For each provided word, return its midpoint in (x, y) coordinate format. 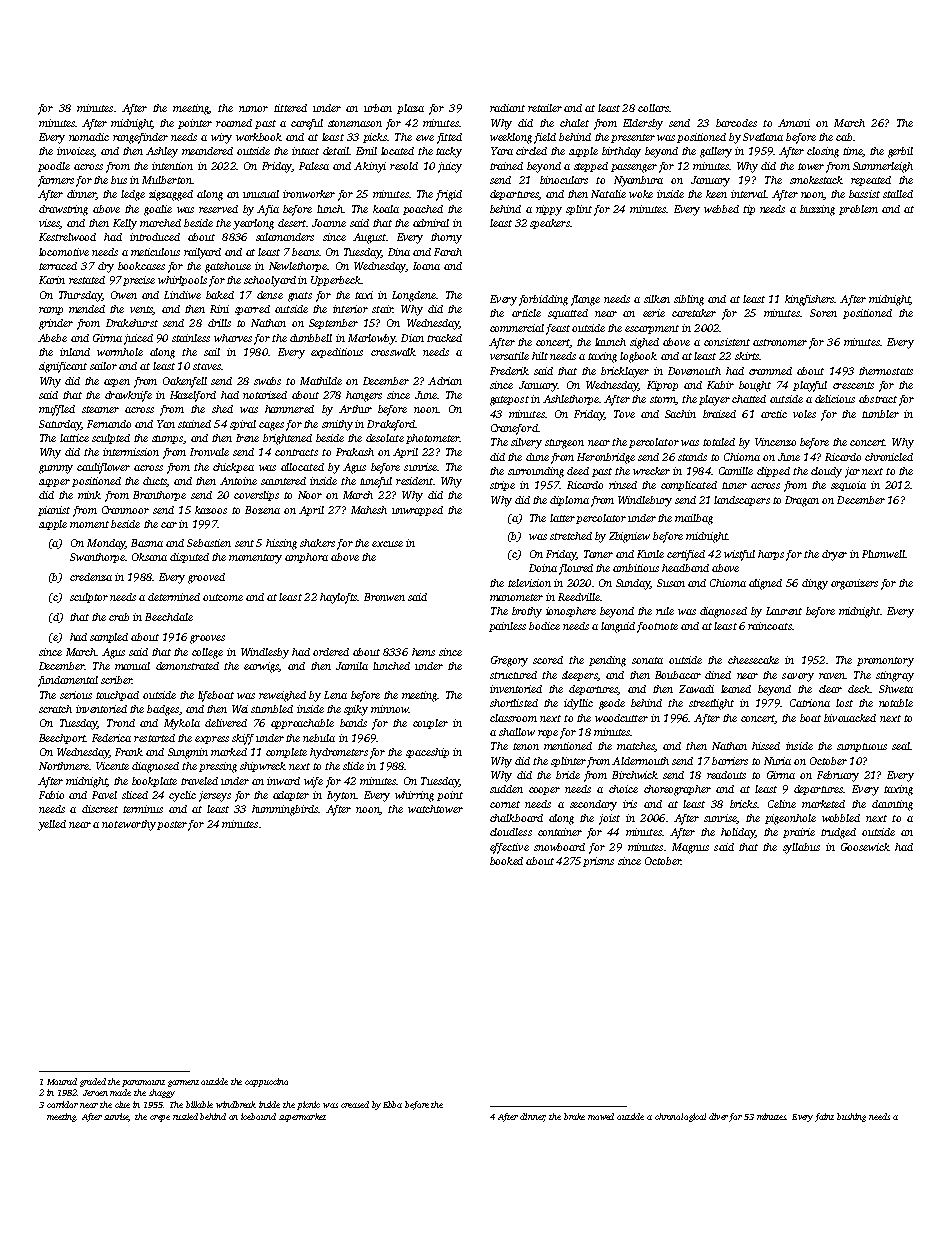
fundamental (68, 681)
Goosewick (865, 847)
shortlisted (514, 703)
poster (172, 825)
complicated (689, 486)
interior (350, 309)
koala (386, 209)
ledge (133, 195)
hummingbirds (285, 810)
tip (749, 210)
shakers (317, 543)
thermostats (886, 371)
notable (896, 703)
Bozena (262, 510)
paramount (143, 1083)
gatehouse (228, 267)
